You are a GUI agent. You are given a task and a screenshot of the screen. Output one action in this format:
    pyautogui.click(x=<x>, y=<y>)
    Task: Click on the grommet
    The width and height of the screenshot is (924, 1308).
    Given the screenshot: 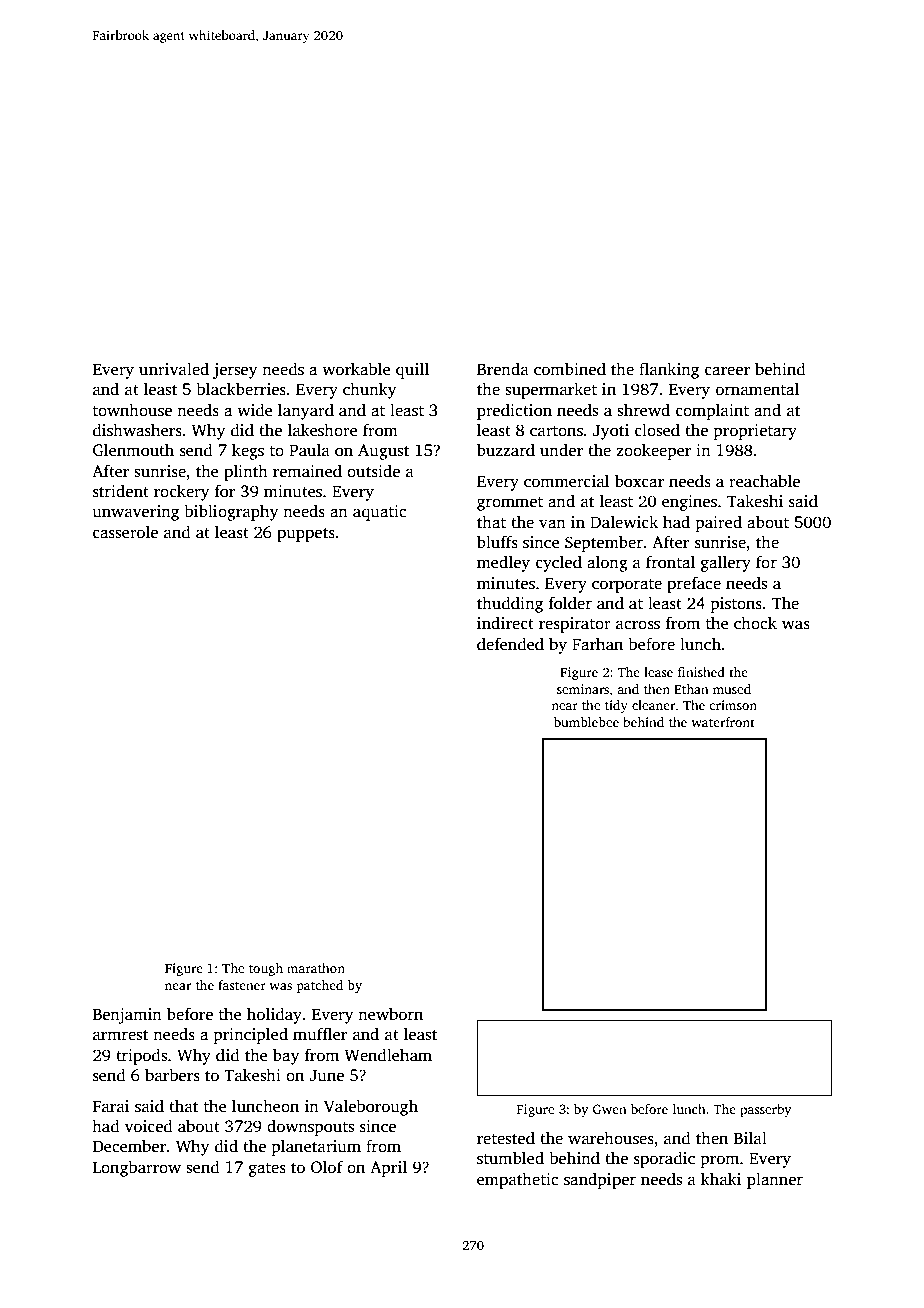 What is the action you would take?
    pyautogui.click(x=510, y=504)
